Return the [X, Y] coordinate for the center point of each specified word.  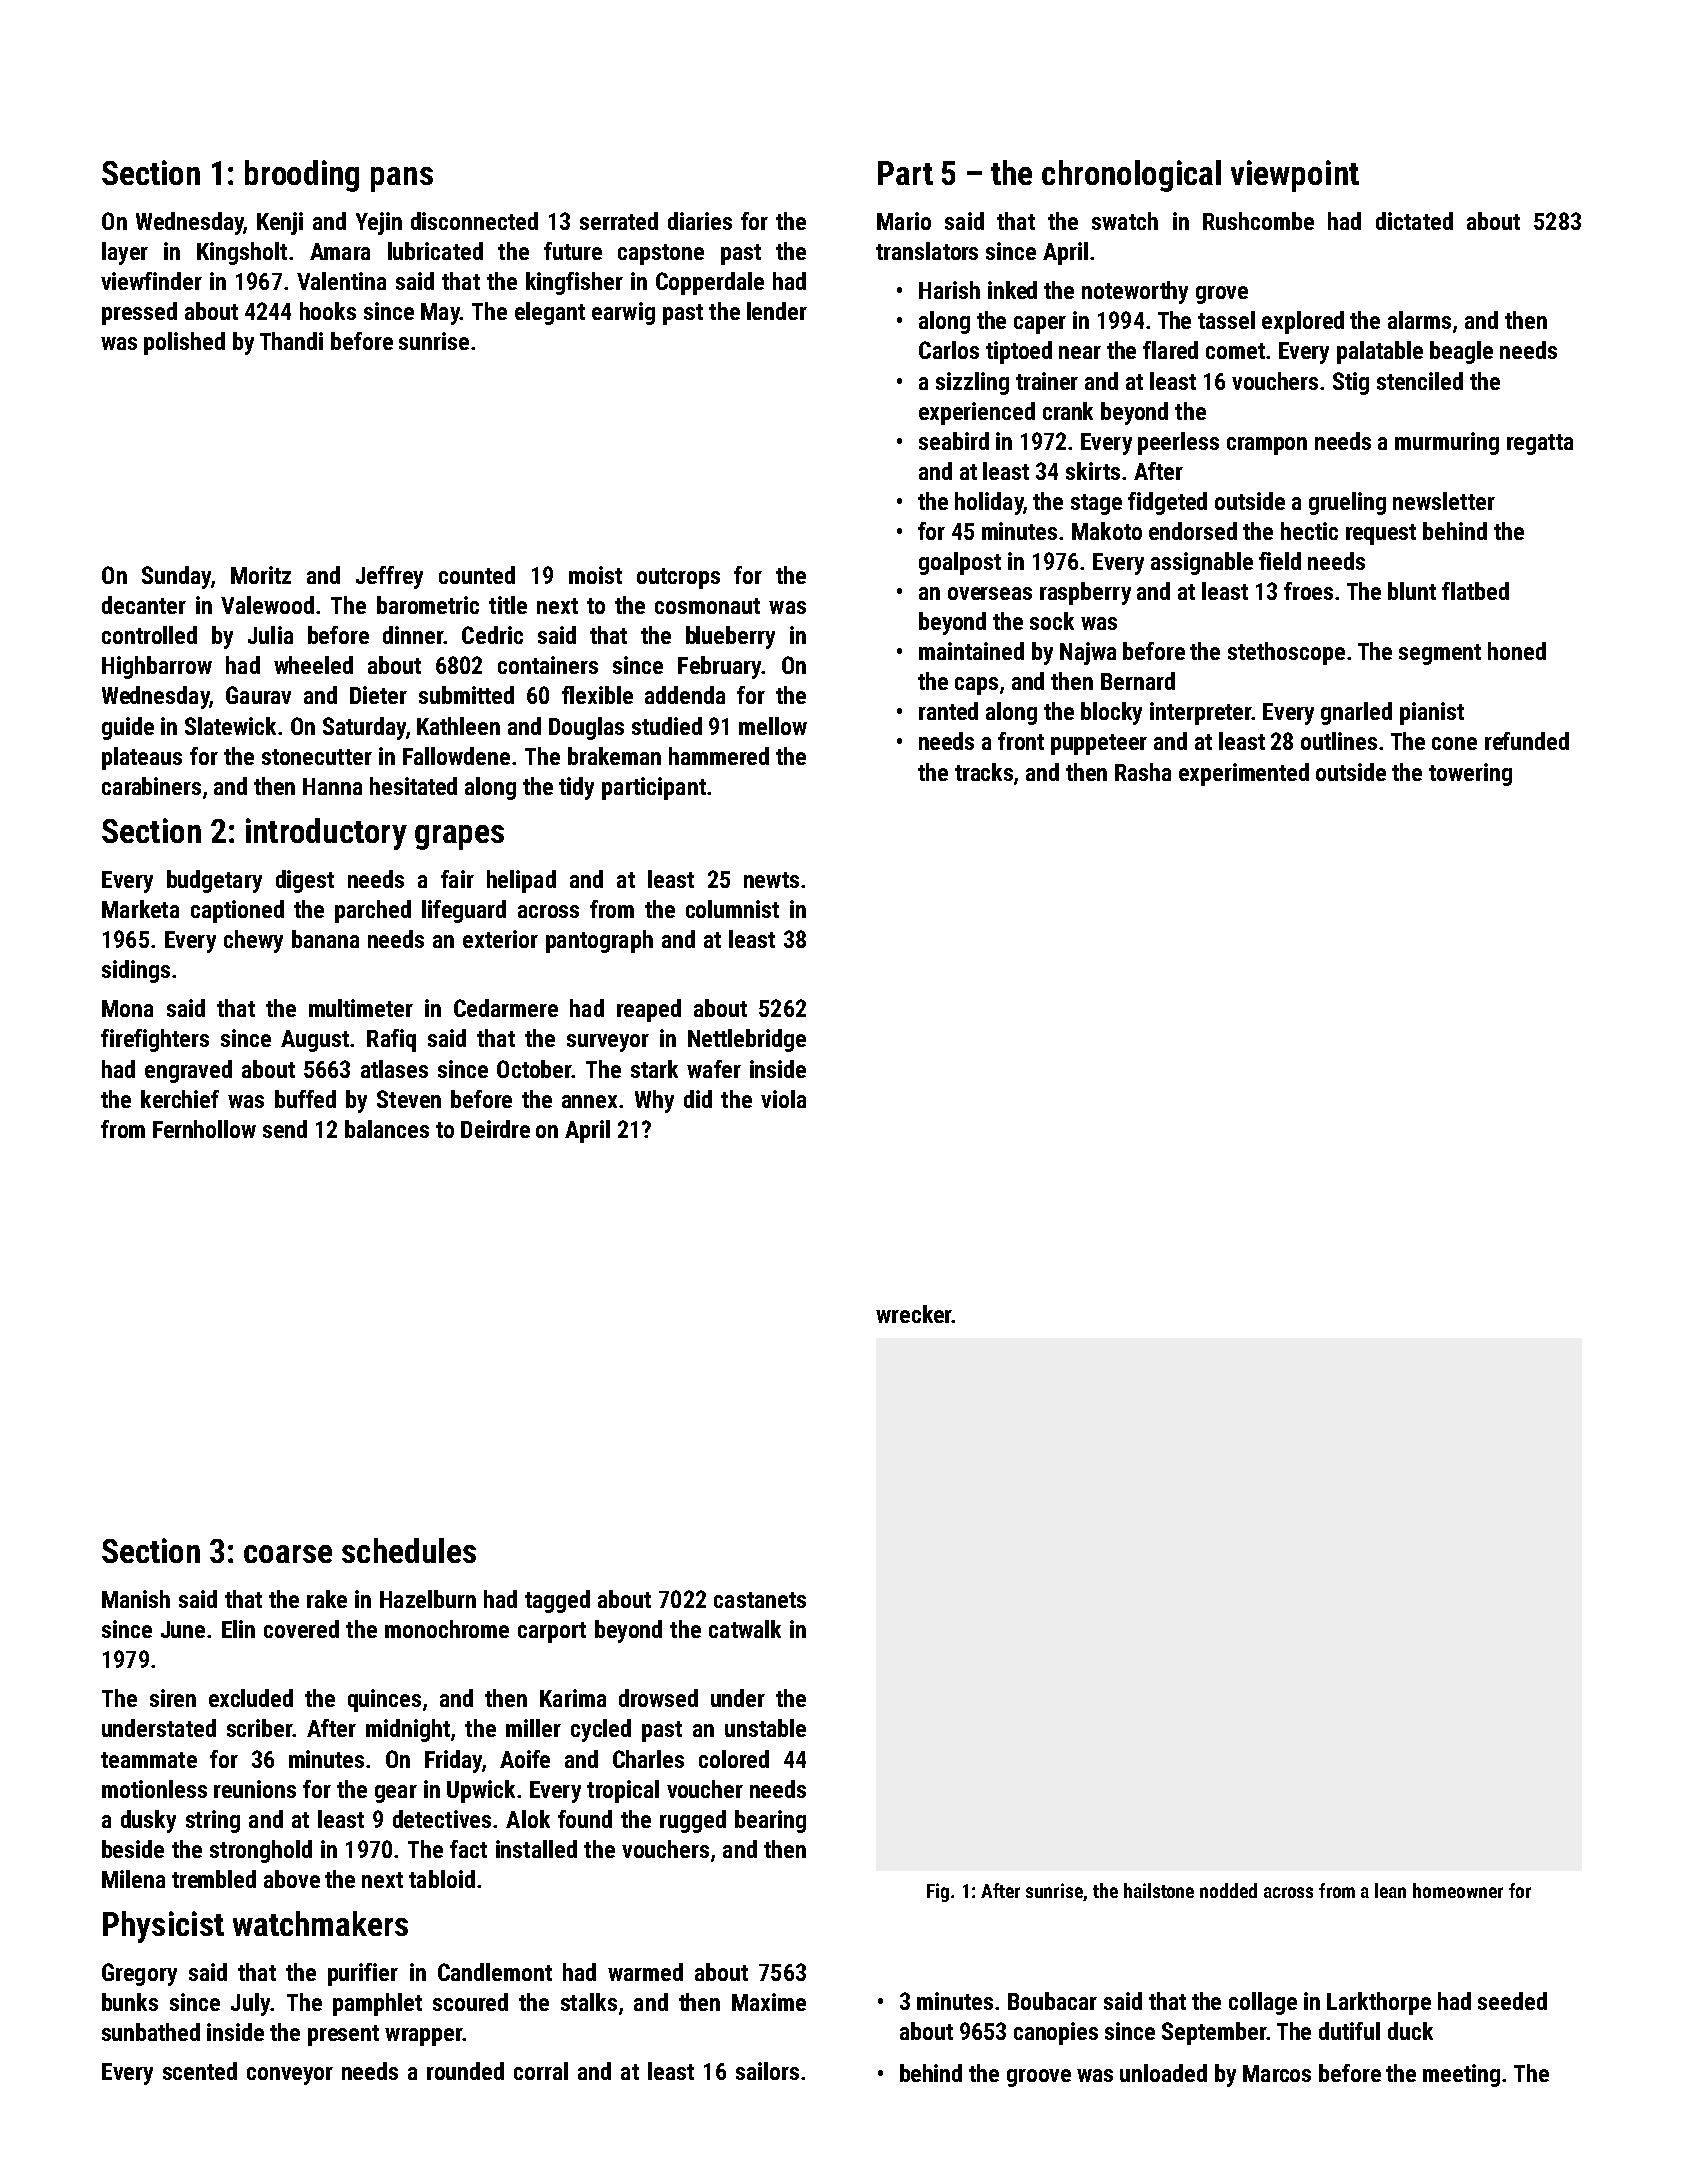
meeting [1461, 2075]
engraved [188, 1071]
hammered [719, 756]
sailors [767, 2071]
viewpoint [1295, 176]
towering [1470, 774]
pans [402, 179]
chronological [1131, 176]
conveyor [290, 2076]
